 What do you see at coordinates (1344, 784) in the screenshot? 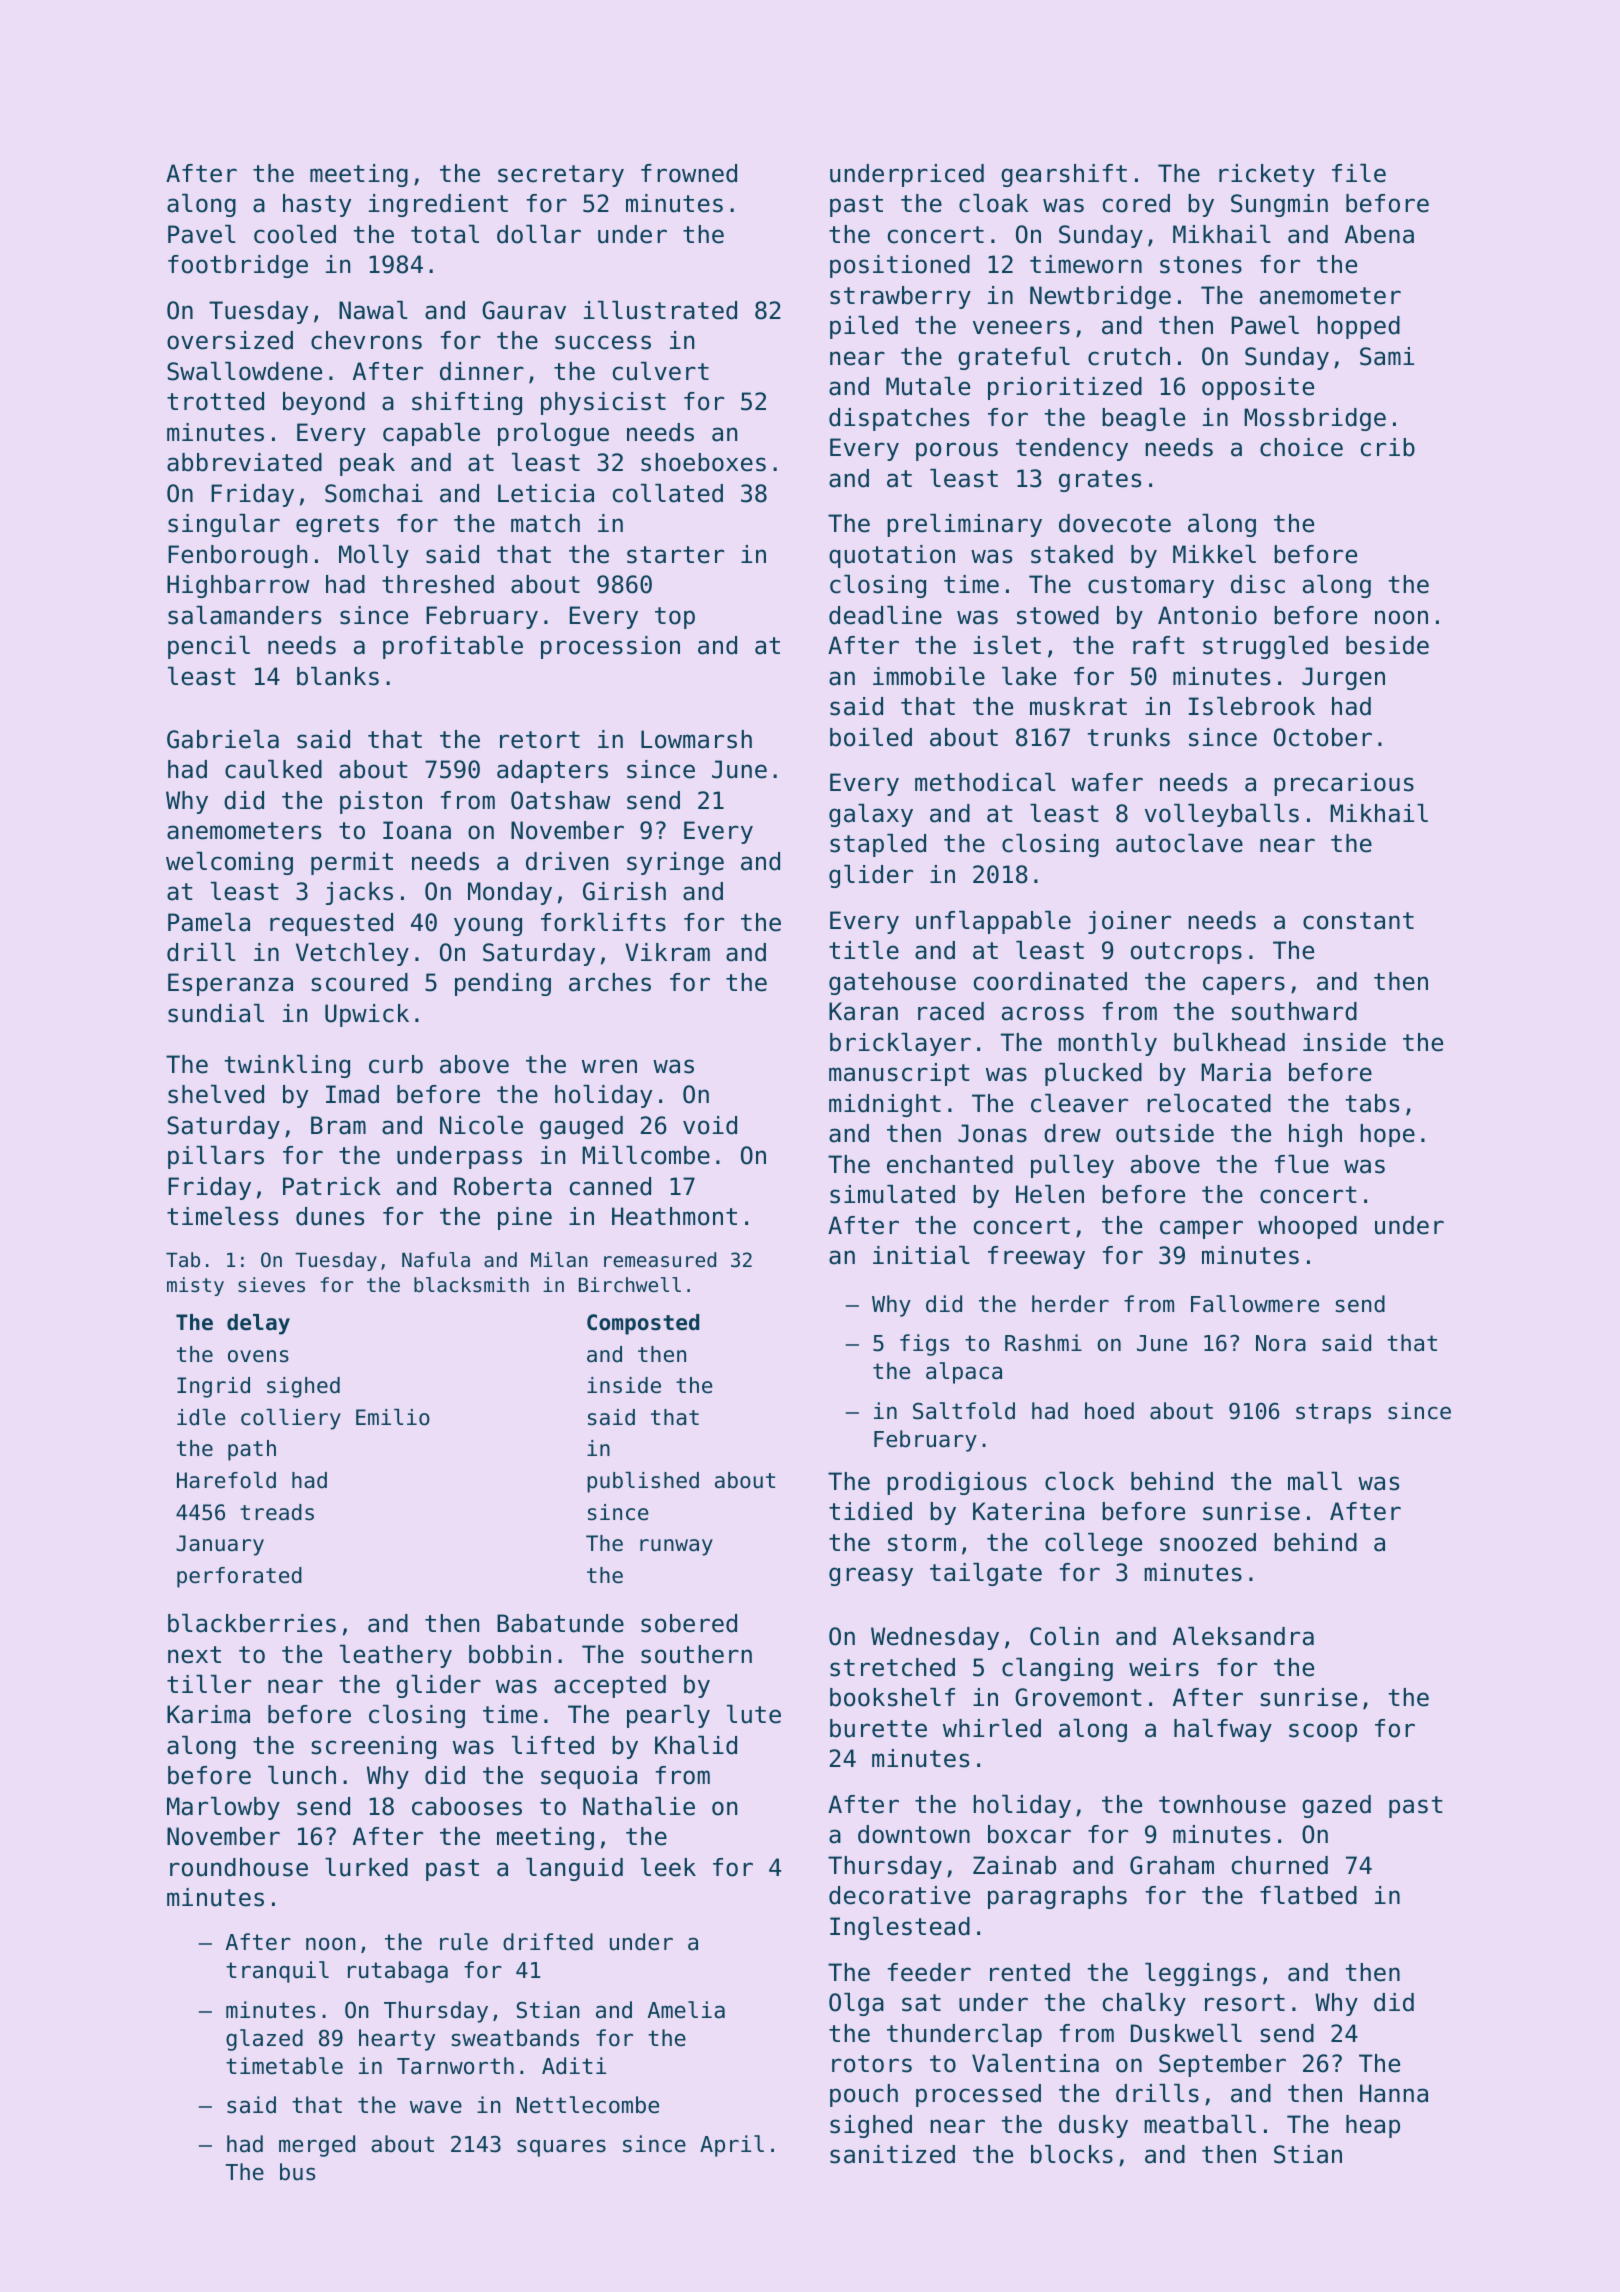
I see `precarious` at bounding box center [1344, 784].
